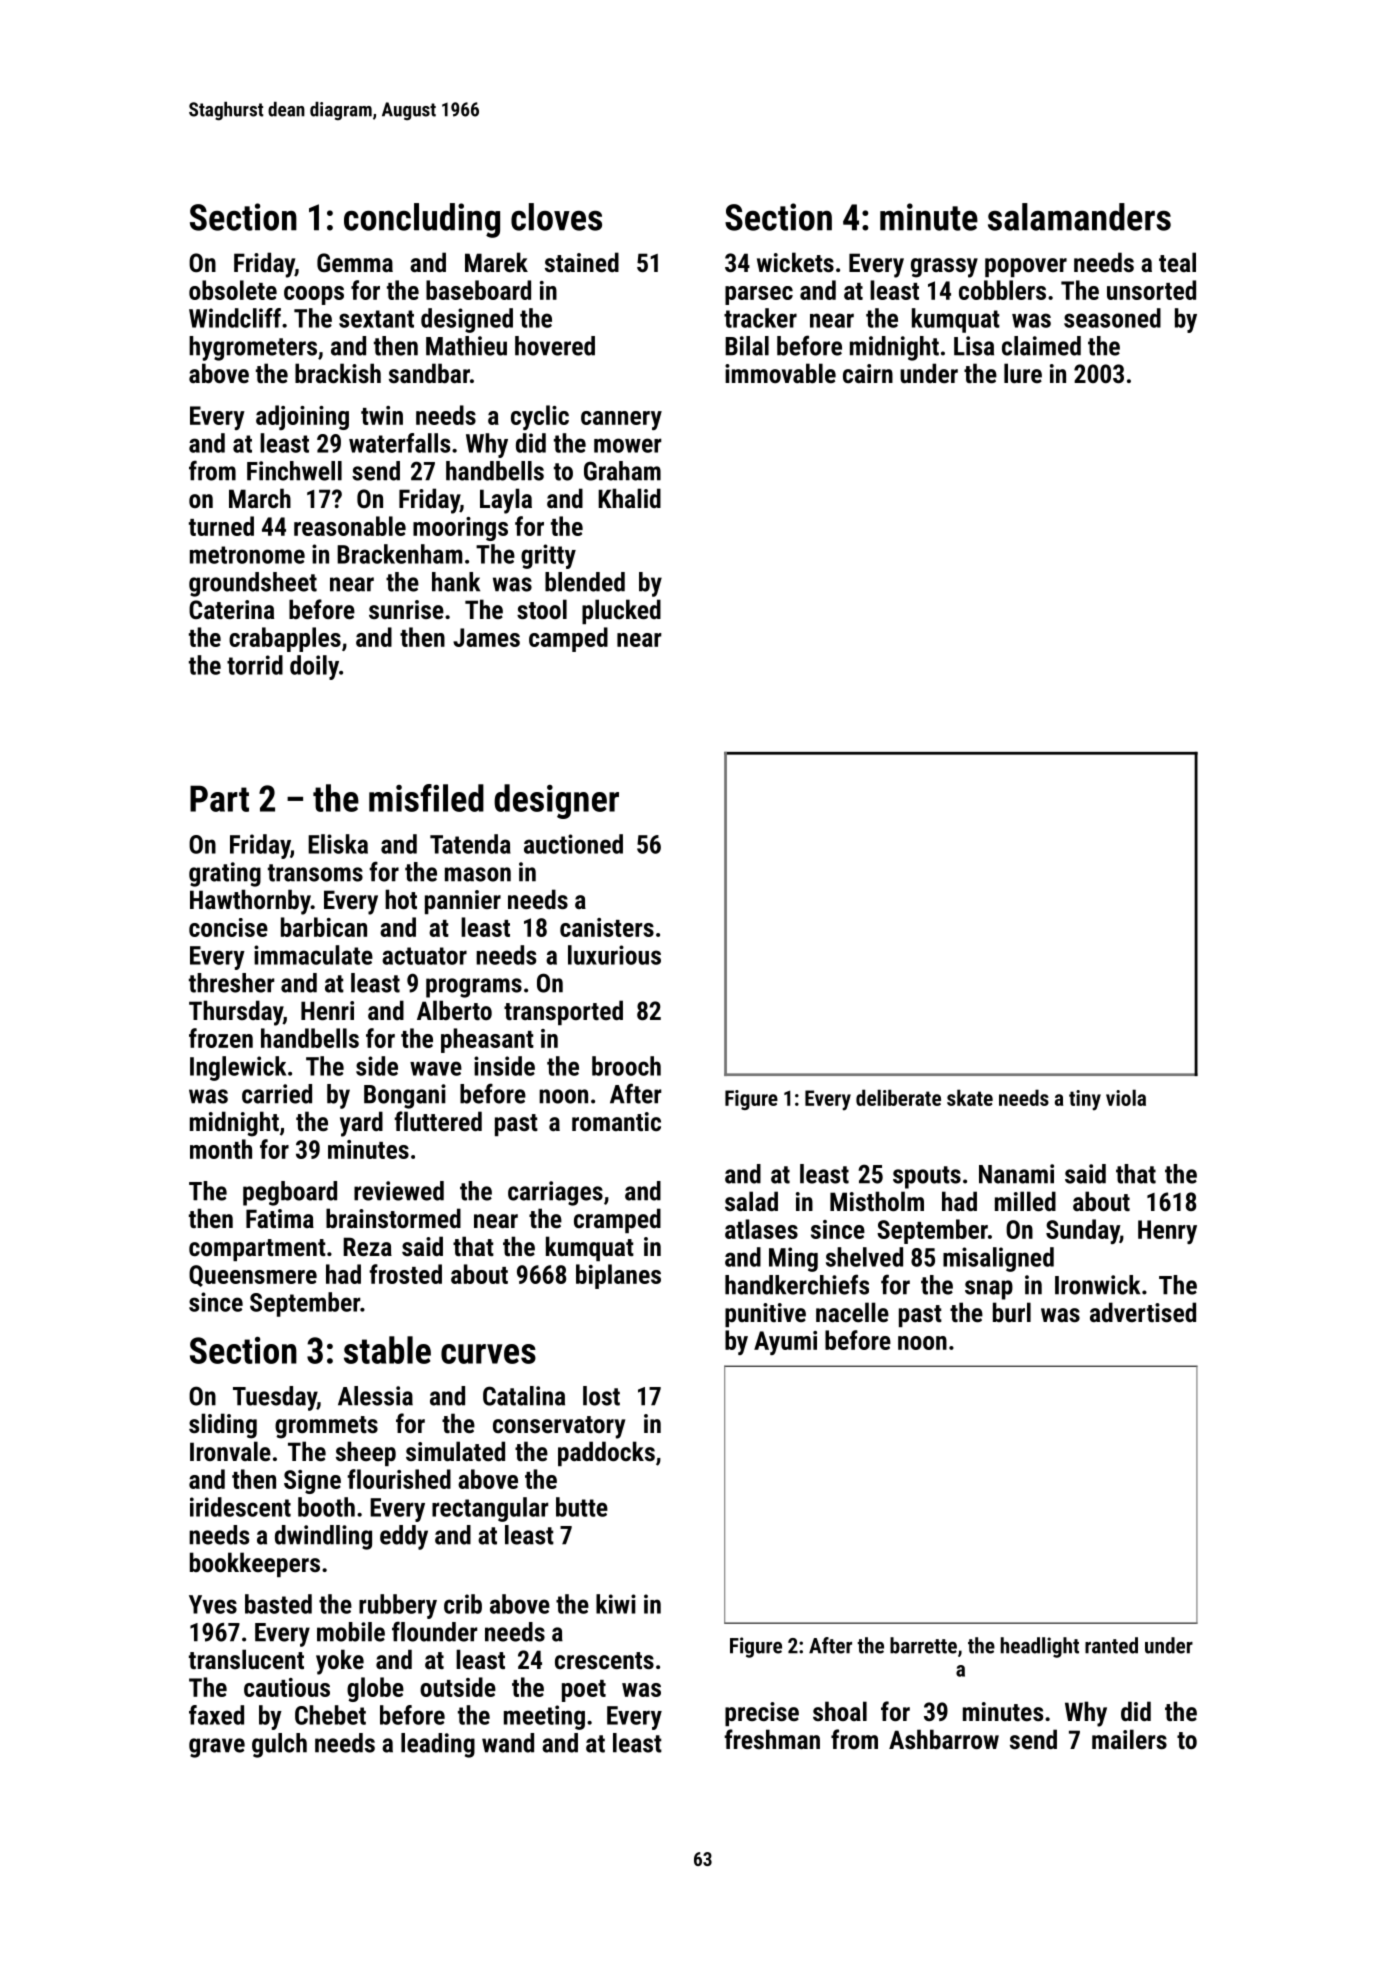  I want to click on wave, so click(436, 1068).
